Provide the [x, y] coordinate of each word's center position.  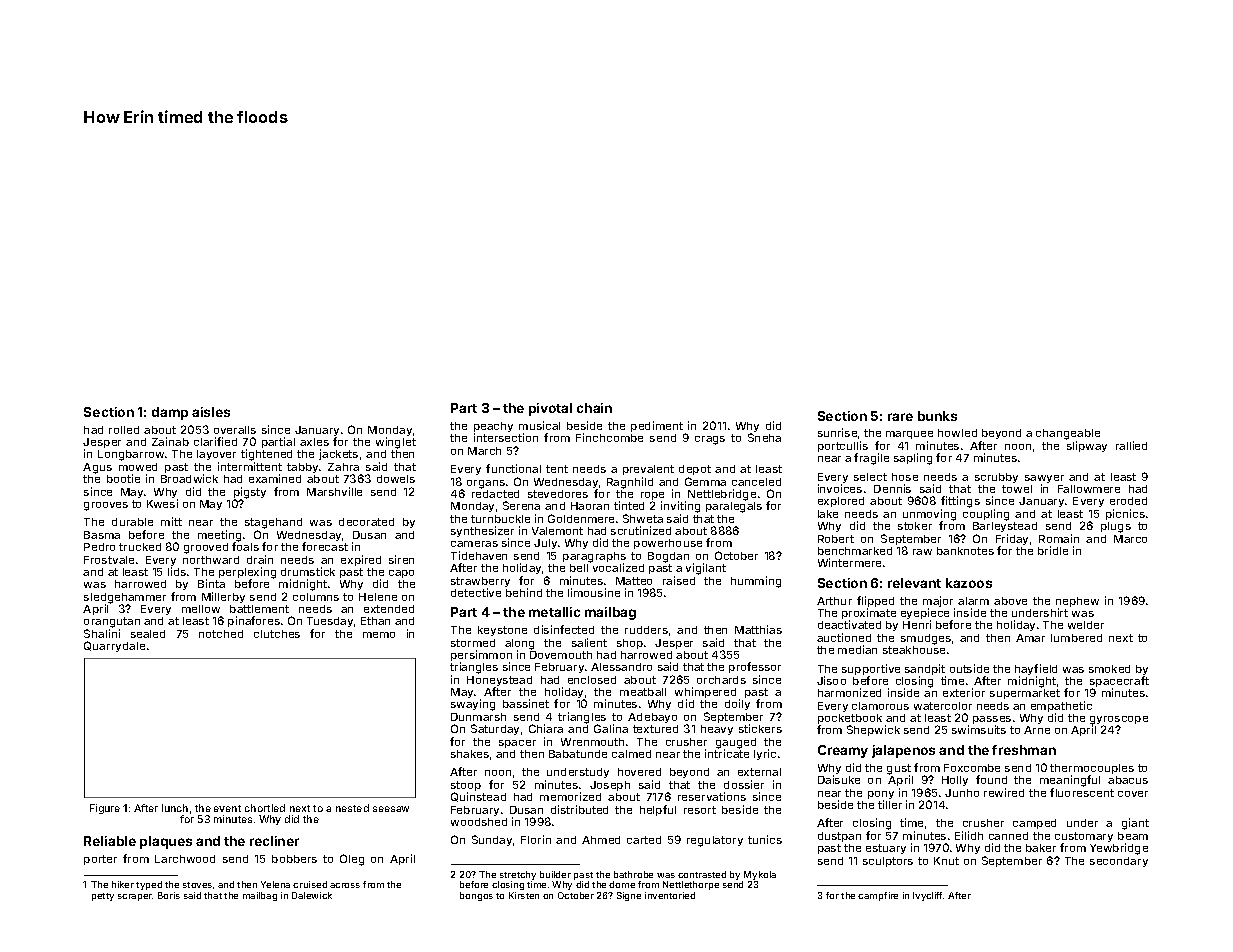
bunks [937, 416]
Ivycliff [928, 896]
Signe [629, 896]
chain [594, 408]
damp [170, 413]
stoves [197, 885]
